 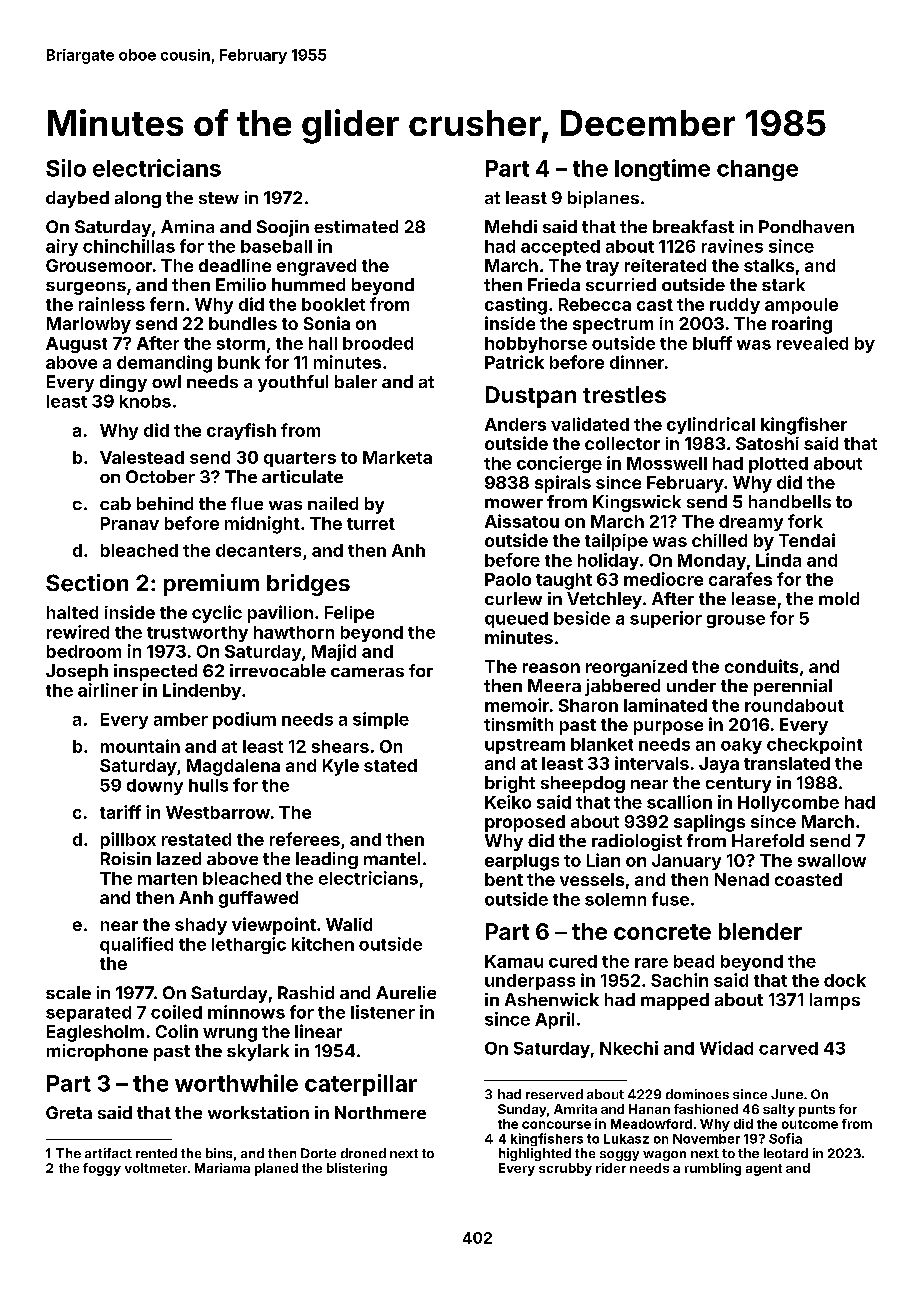 What do you see at coordinates (130, 523) in the image?
I see `Pranav` at bounding box center [130, 523].
